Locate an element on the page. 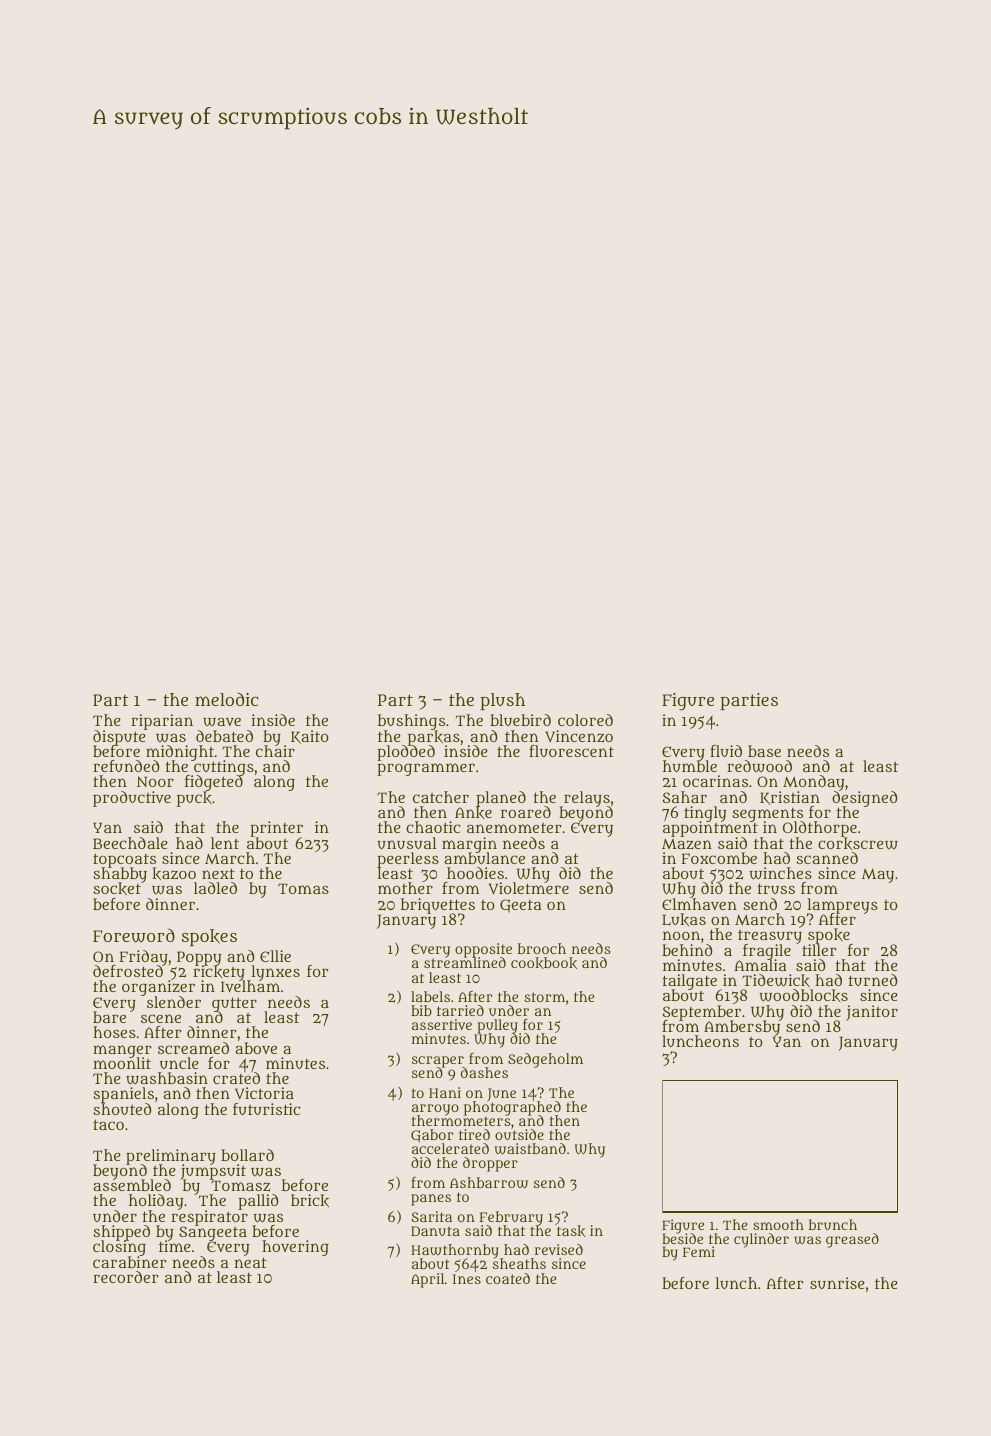 This page has height=1436, width=991. assertive is located at coordinates (442, 1024).
